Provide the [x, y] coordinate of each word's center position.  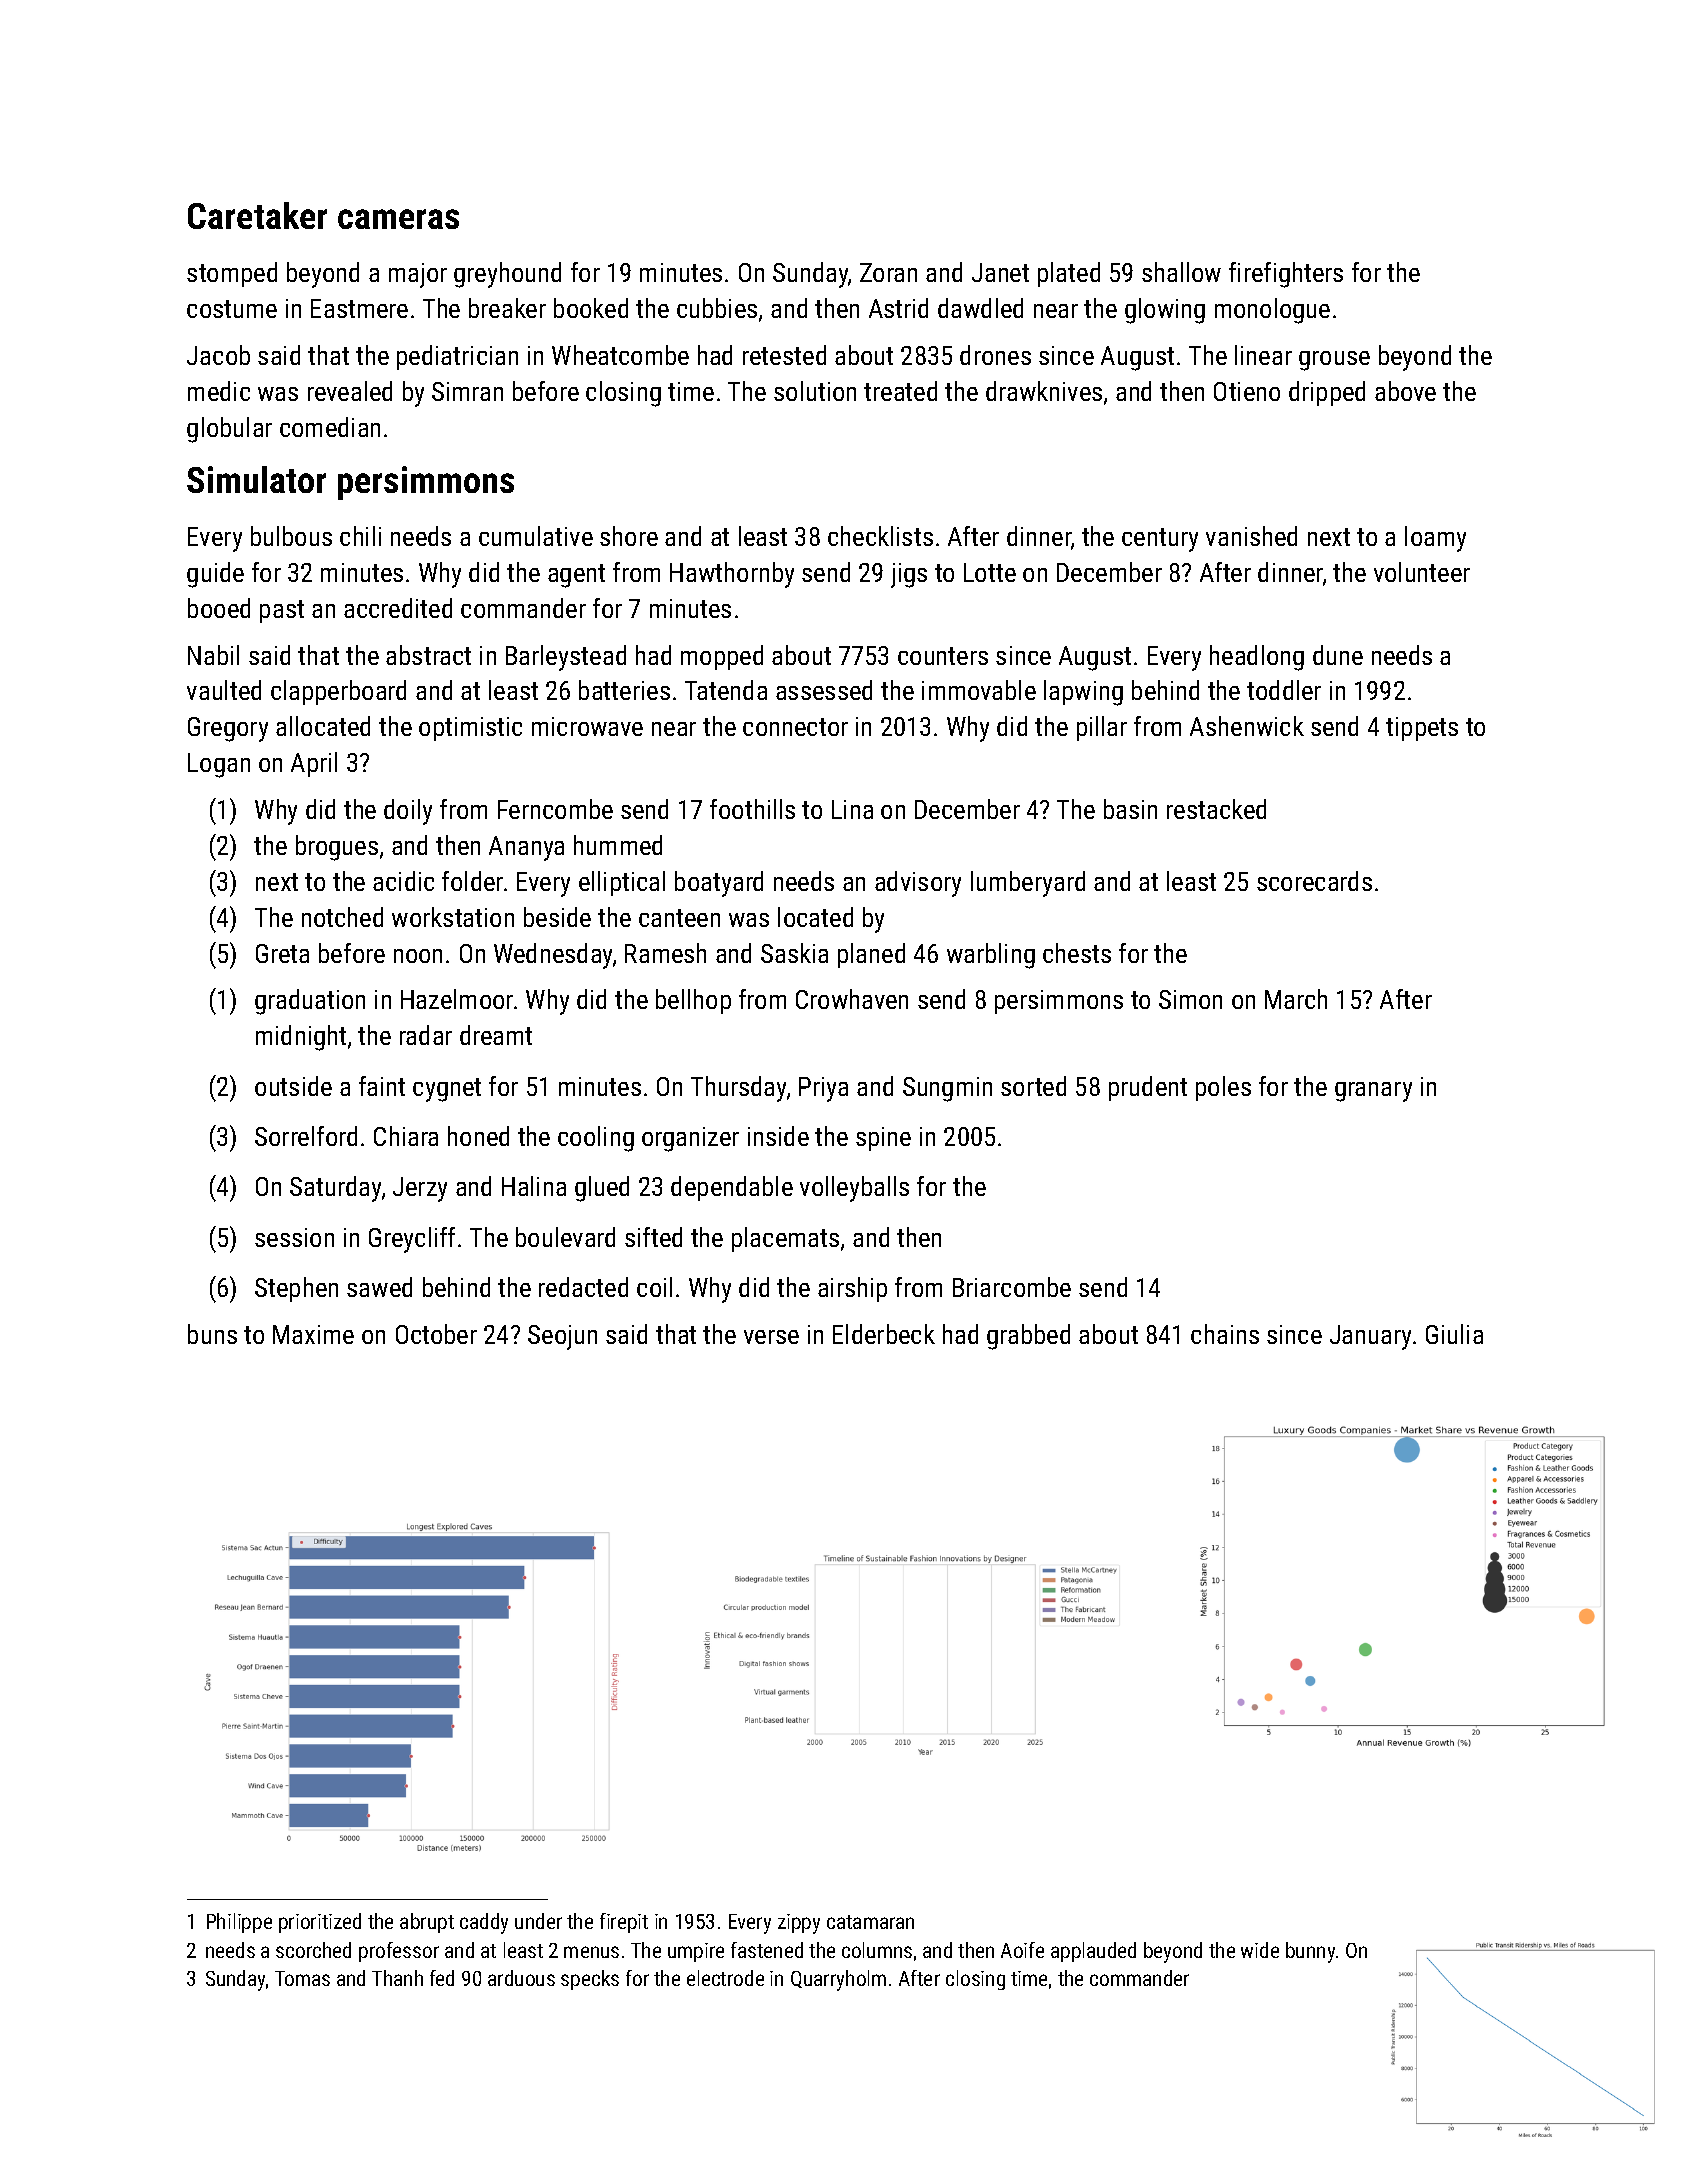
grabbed [1028, 1337]
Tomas [302, 1978]
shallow [1181, 272]
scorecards [1314, 881]
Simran [467, 391]
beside [557, 917]
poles [1223, 1088]
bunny [1310, 1952]
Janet [1000, 272]
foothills [752, 809]
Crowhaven [852, 999]
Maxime [313, 1334]
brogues [337, 848]
